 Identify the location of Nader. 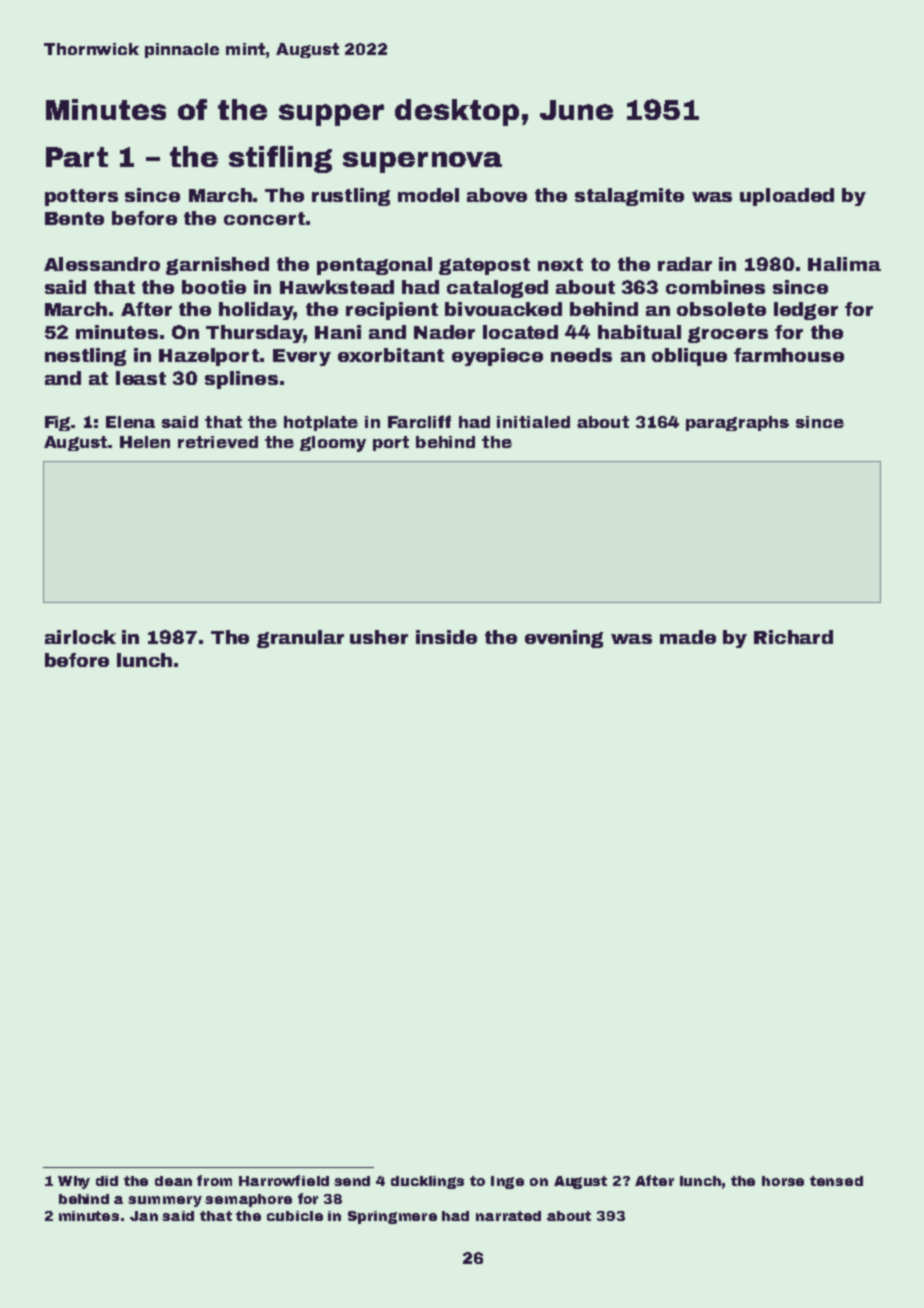
(444, 332).
